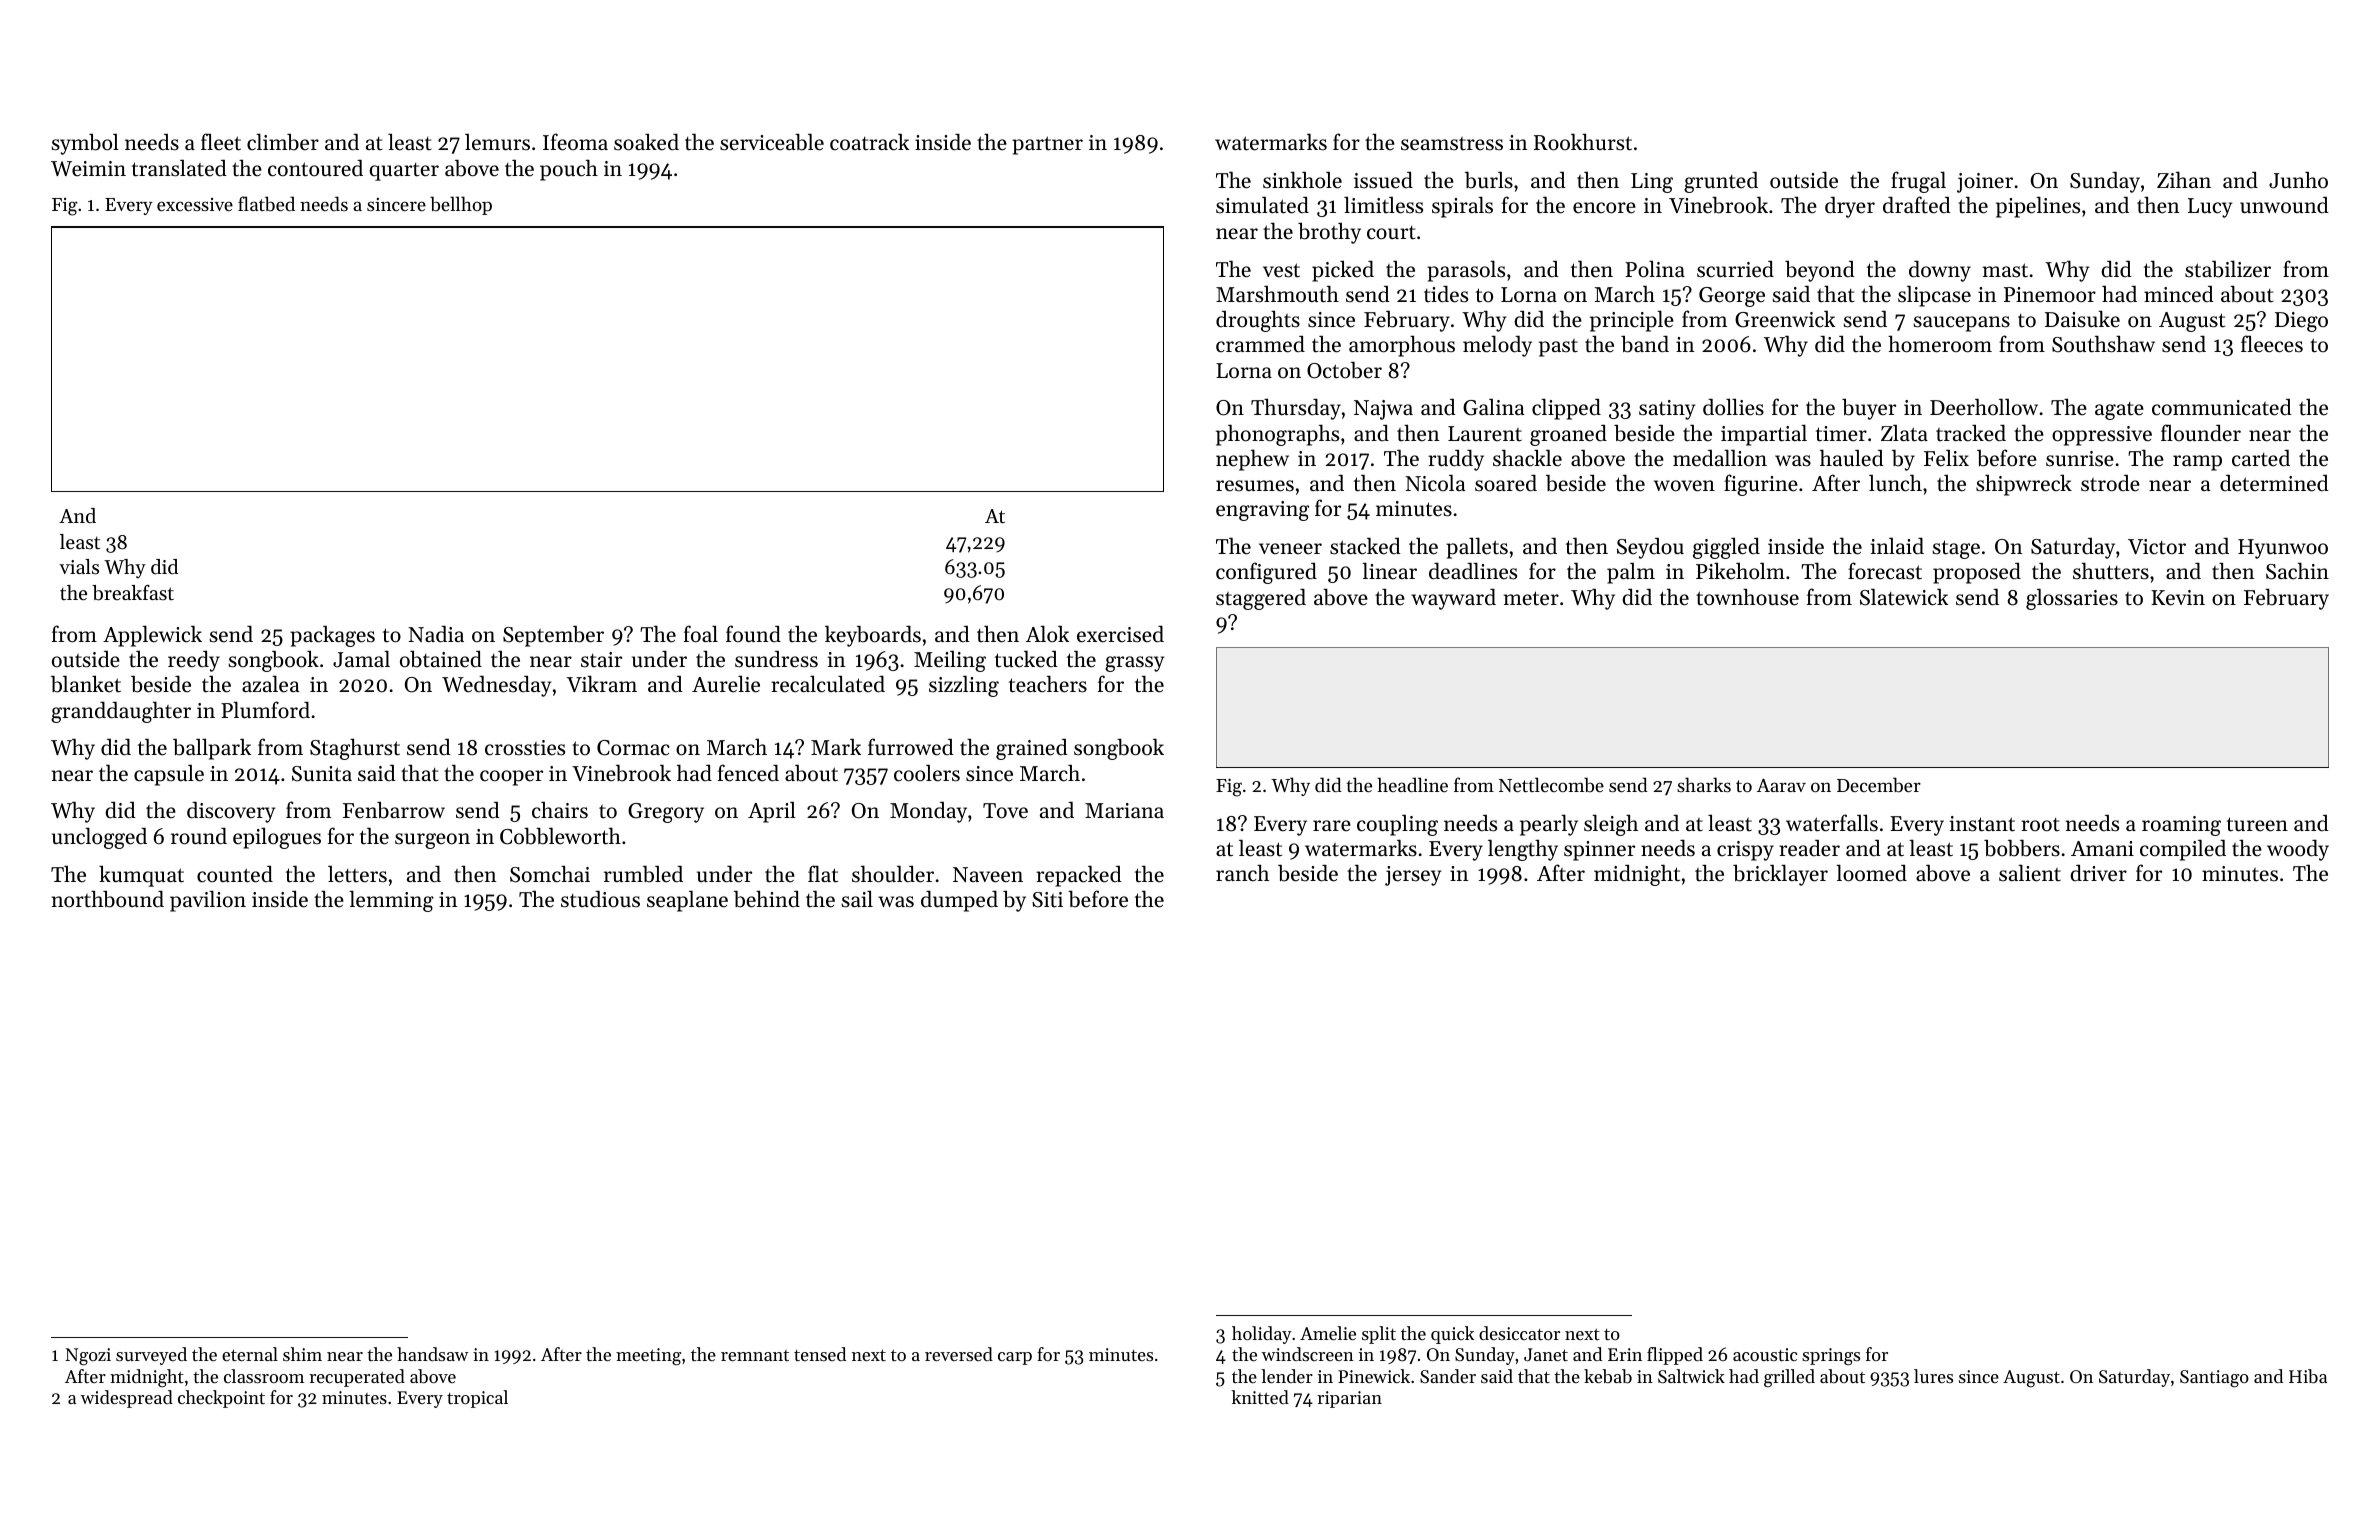 The height and width of the screenshot is (1540, 2380). What do you see at coordinates (2098, 873) in the screenshot?
I see `driver` at bounding box center [2098, 873].
